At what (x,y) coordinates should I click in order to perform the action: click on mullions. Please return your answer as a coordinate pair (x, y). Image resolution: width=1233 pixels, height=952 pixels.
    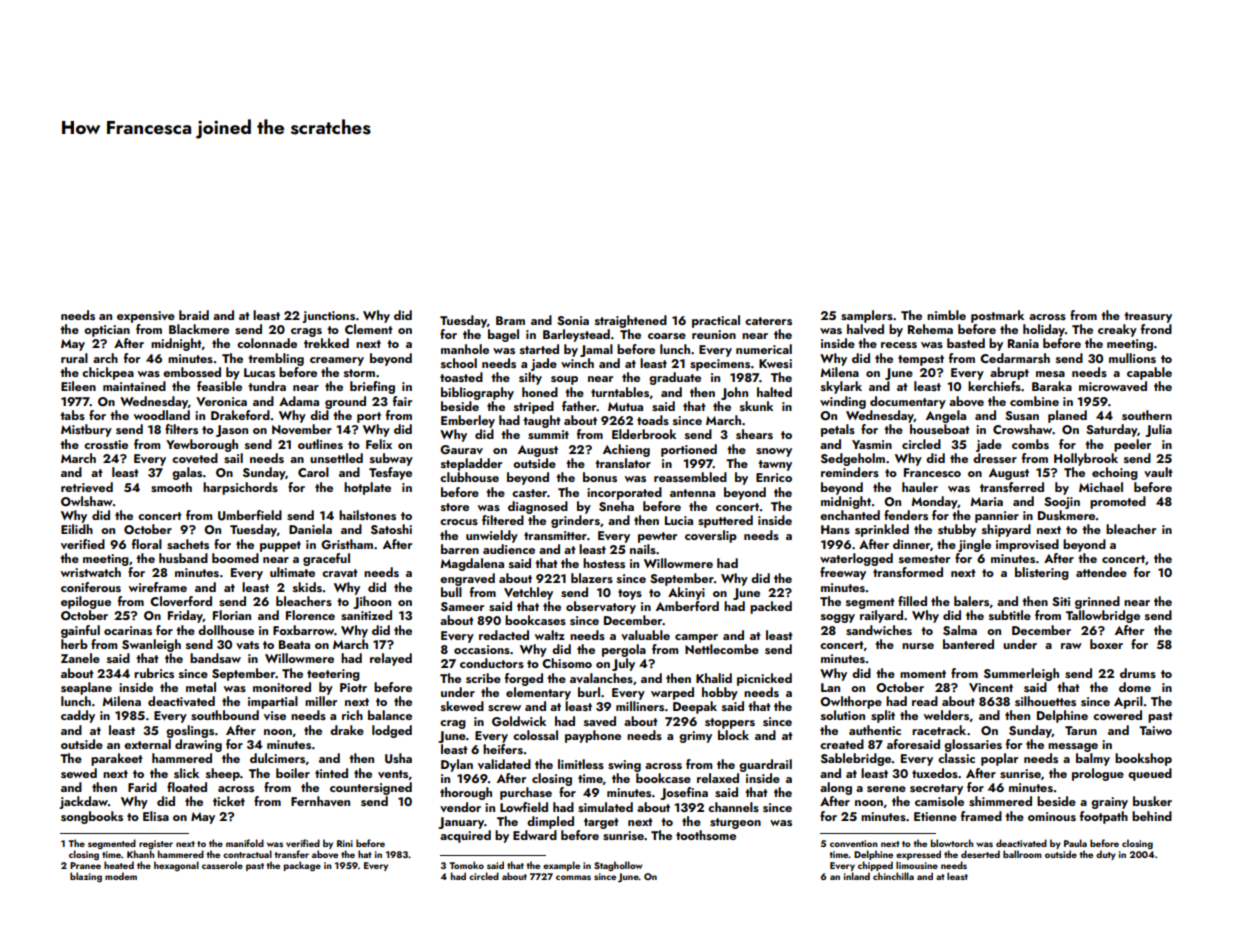
    Looking at the image, I should click on (1132, 358).
